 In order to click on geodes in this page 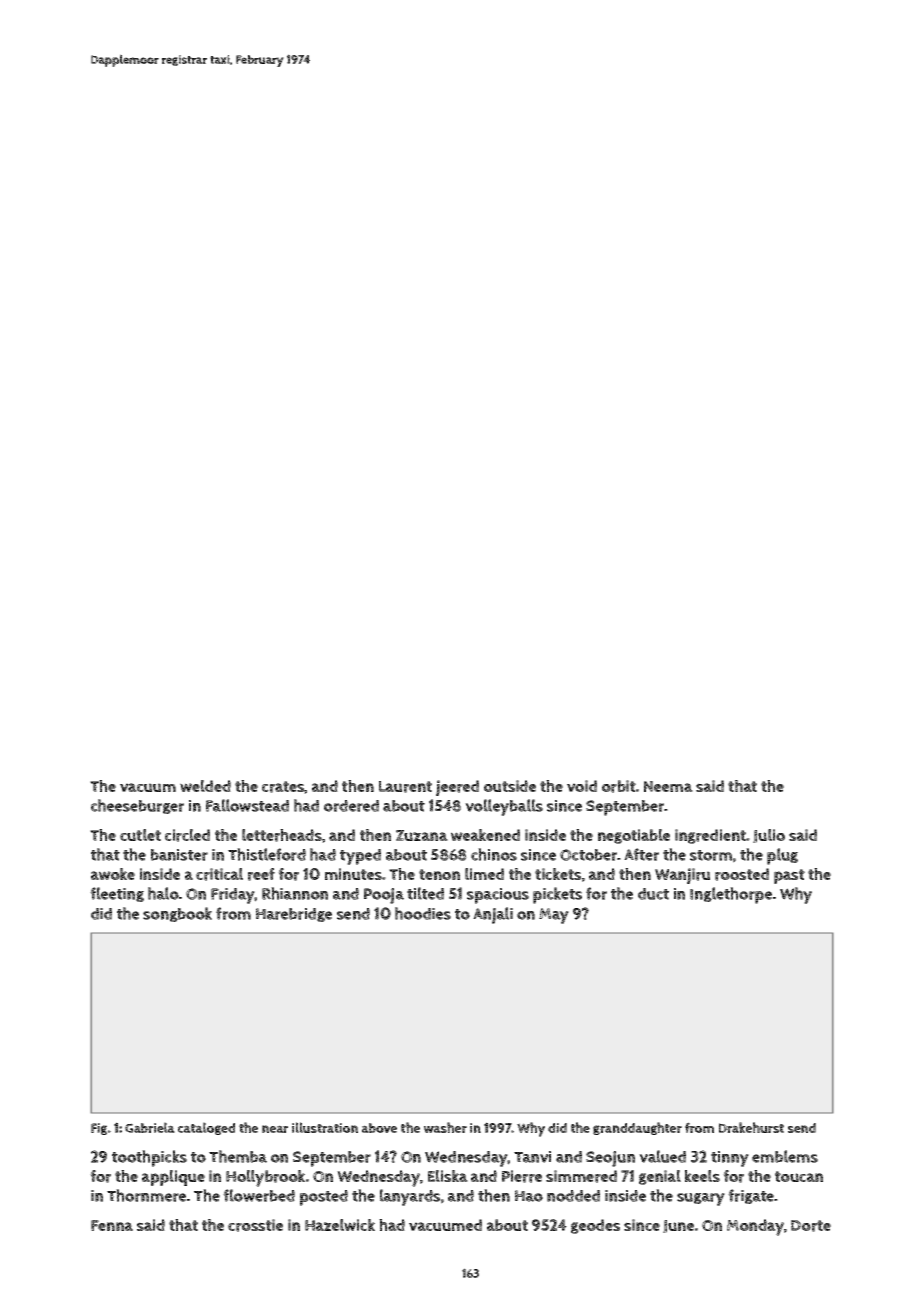, I will do `click(595, 1226)`.
